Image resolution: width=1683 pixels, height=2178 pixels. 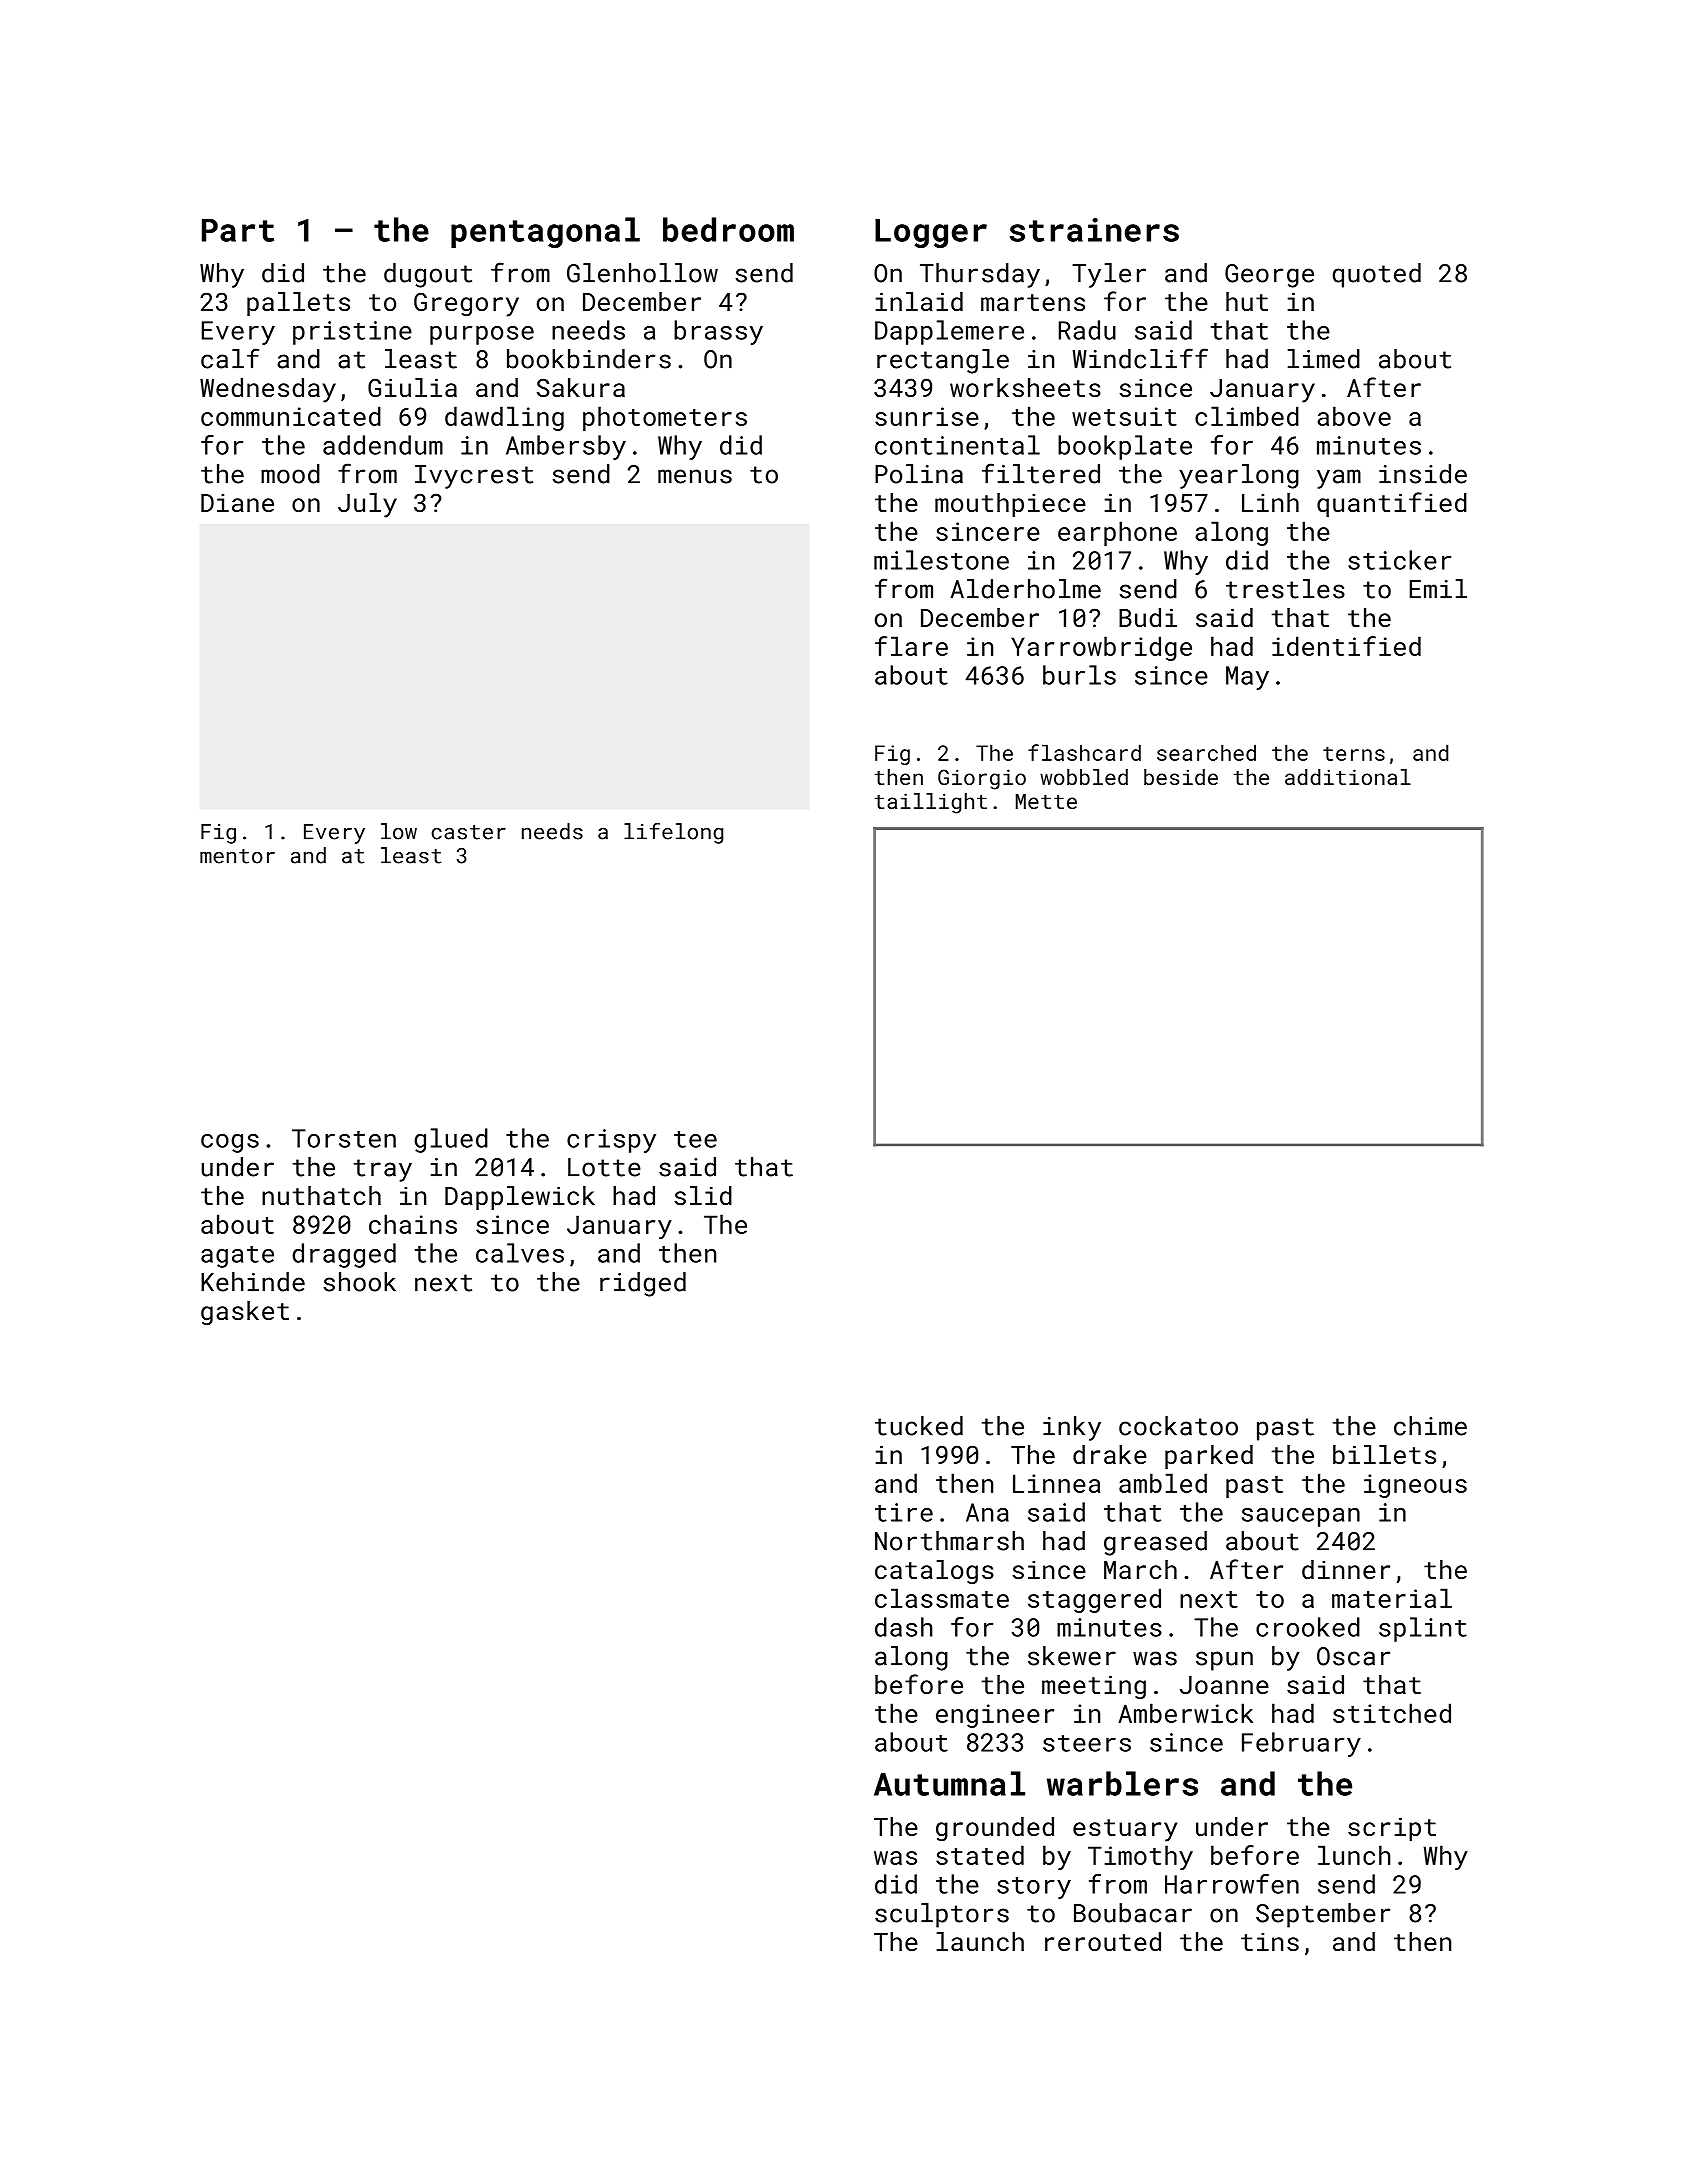 I want to click on launch, so click(x=980, y=1941).
